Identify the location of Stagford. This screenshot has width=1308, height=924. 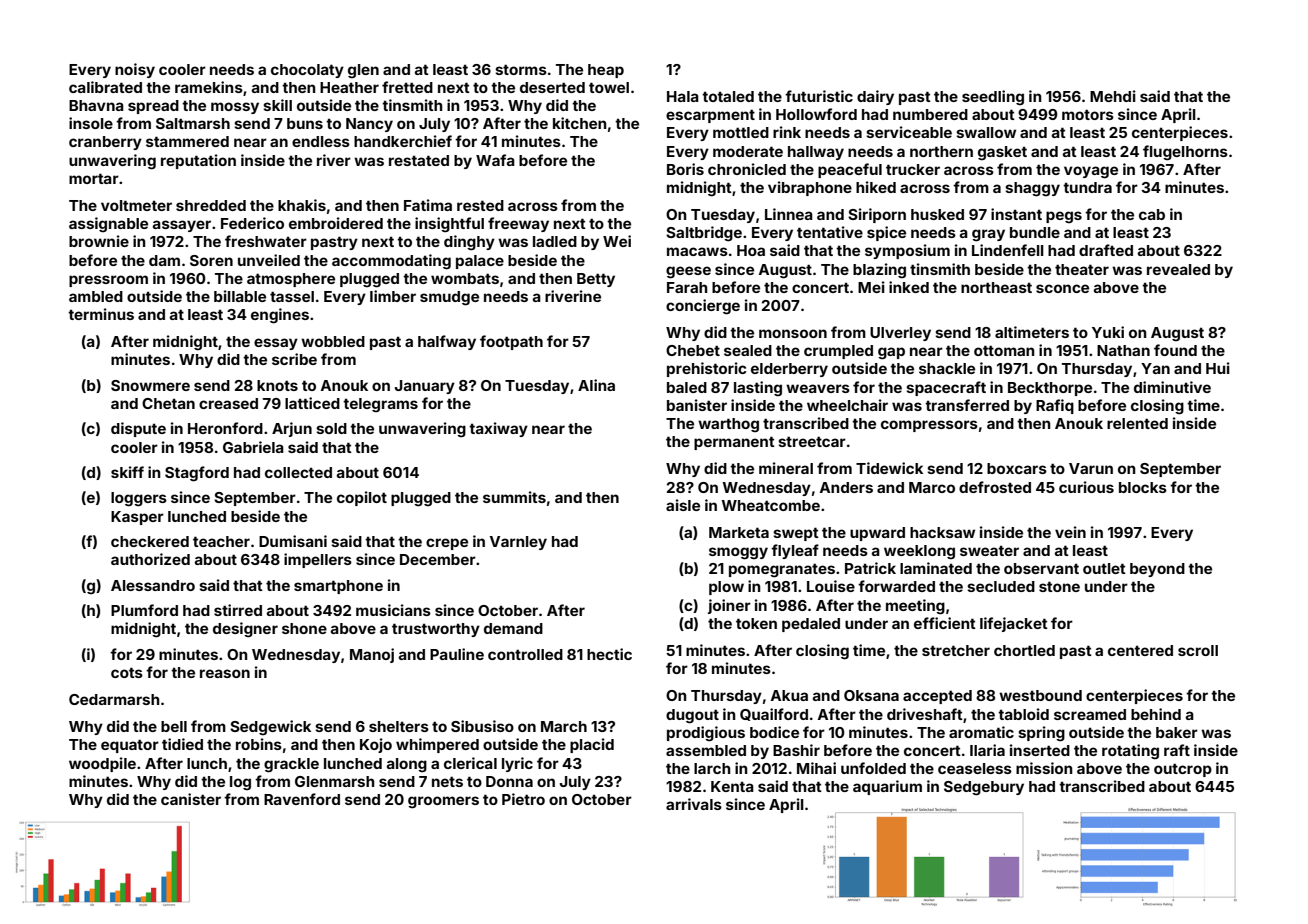
(197, 474).
